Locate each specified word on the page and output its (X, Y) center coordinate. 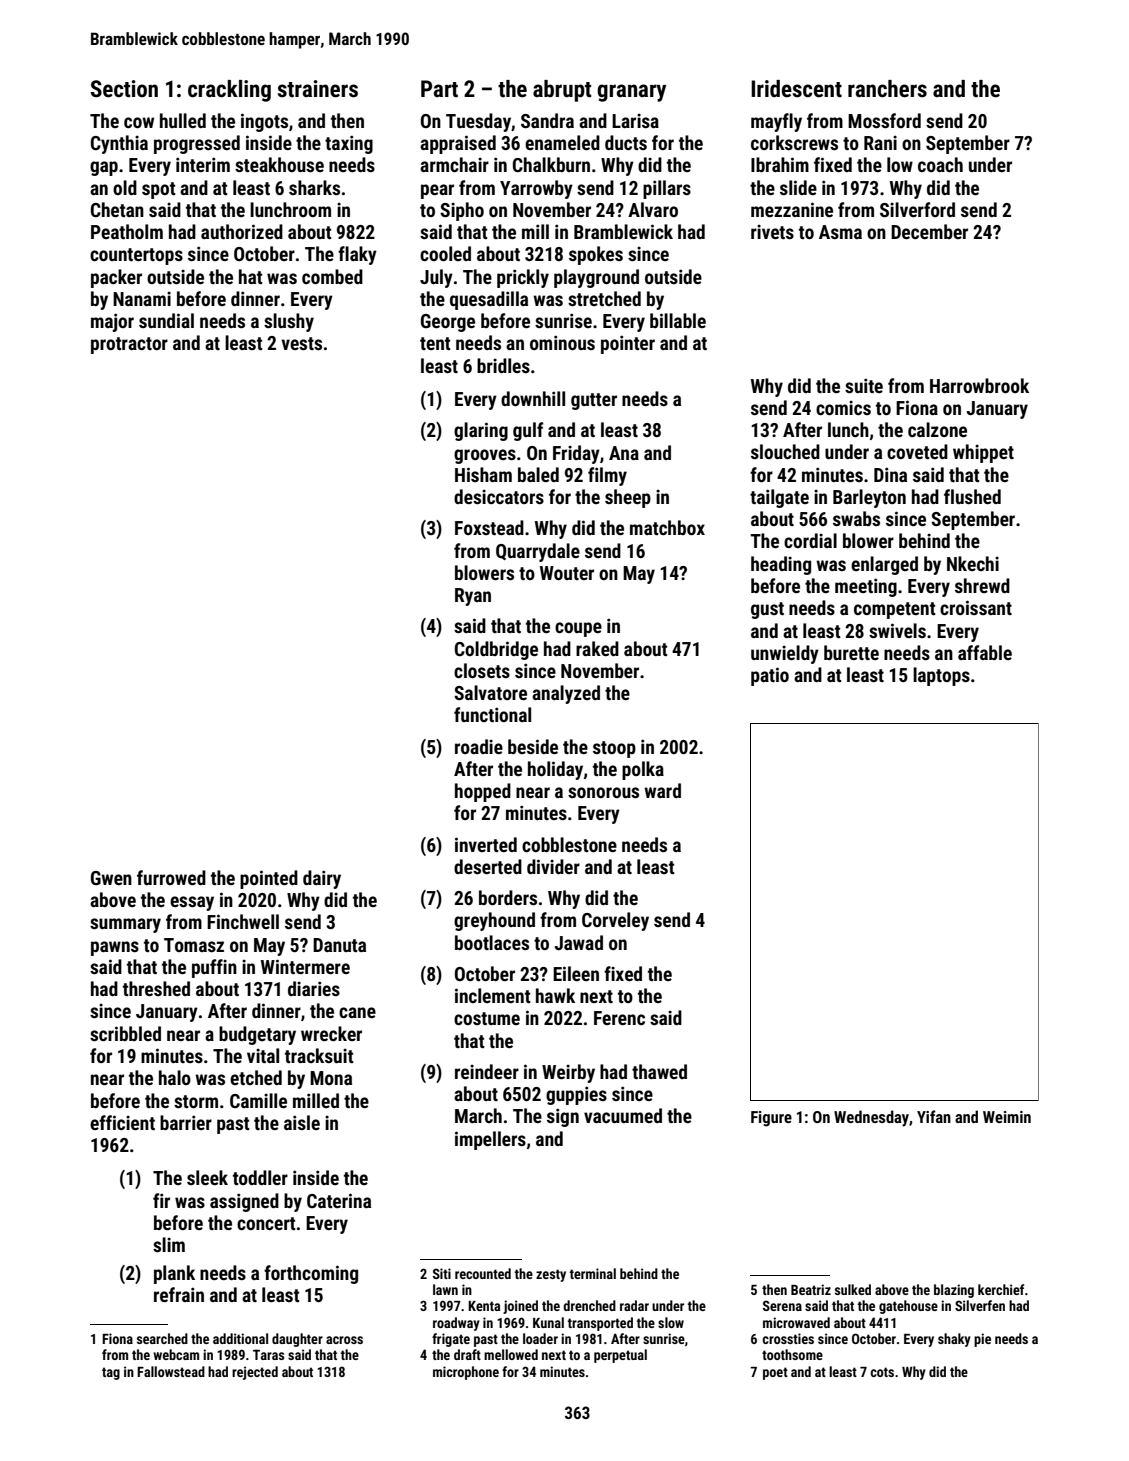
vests (301, 343)
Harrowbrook (979, 385)
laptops (941, 676)
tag (111, 1373)
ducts (626, 142)
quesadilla (489, 300)
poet (775, 1373)
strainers (318, 89)
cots (882, 1372)
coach (940, 164)
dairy (322, 879)
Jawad (578, 942)
